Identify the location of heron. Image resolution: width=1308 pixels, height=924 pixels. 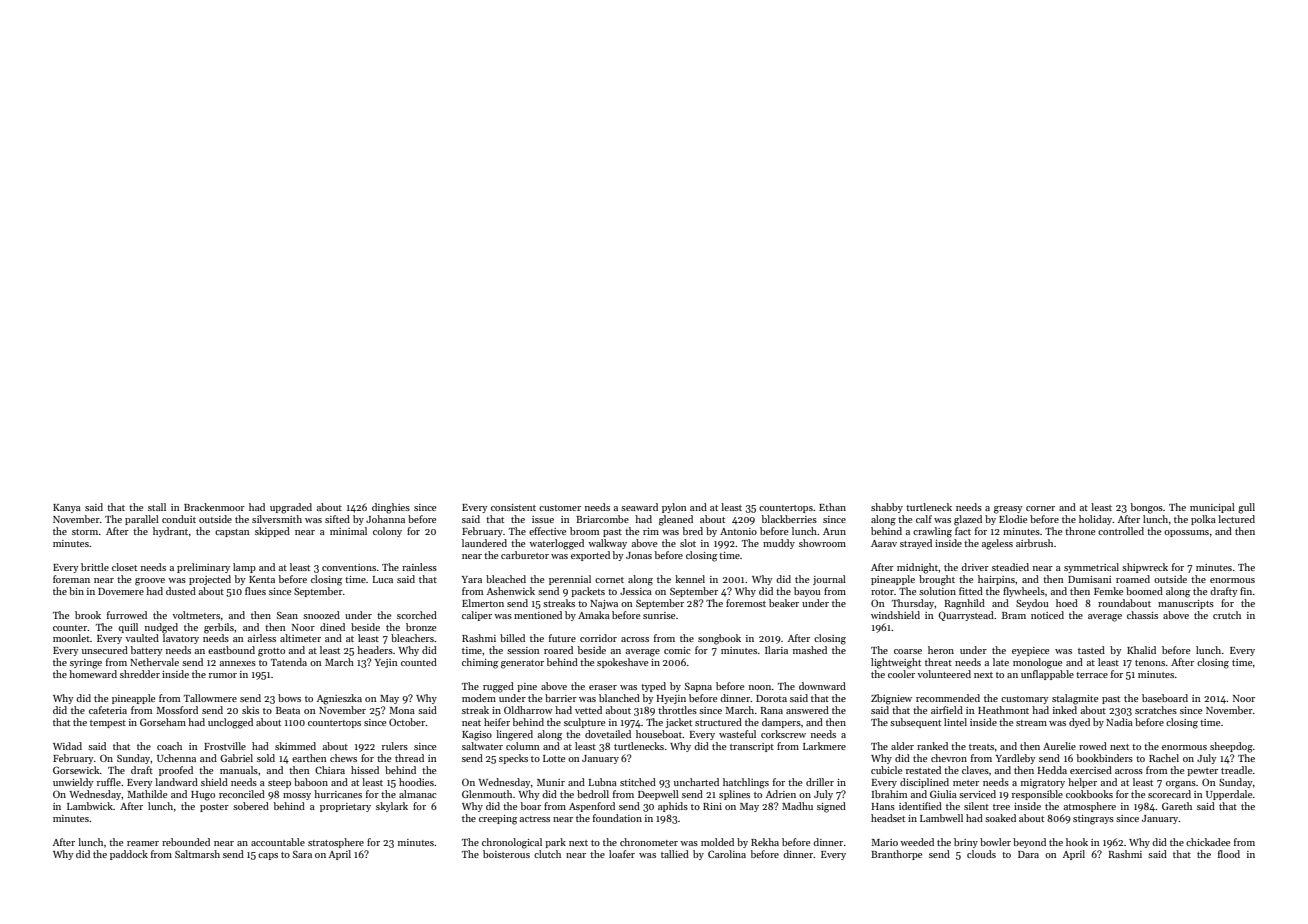
(941, 650).
